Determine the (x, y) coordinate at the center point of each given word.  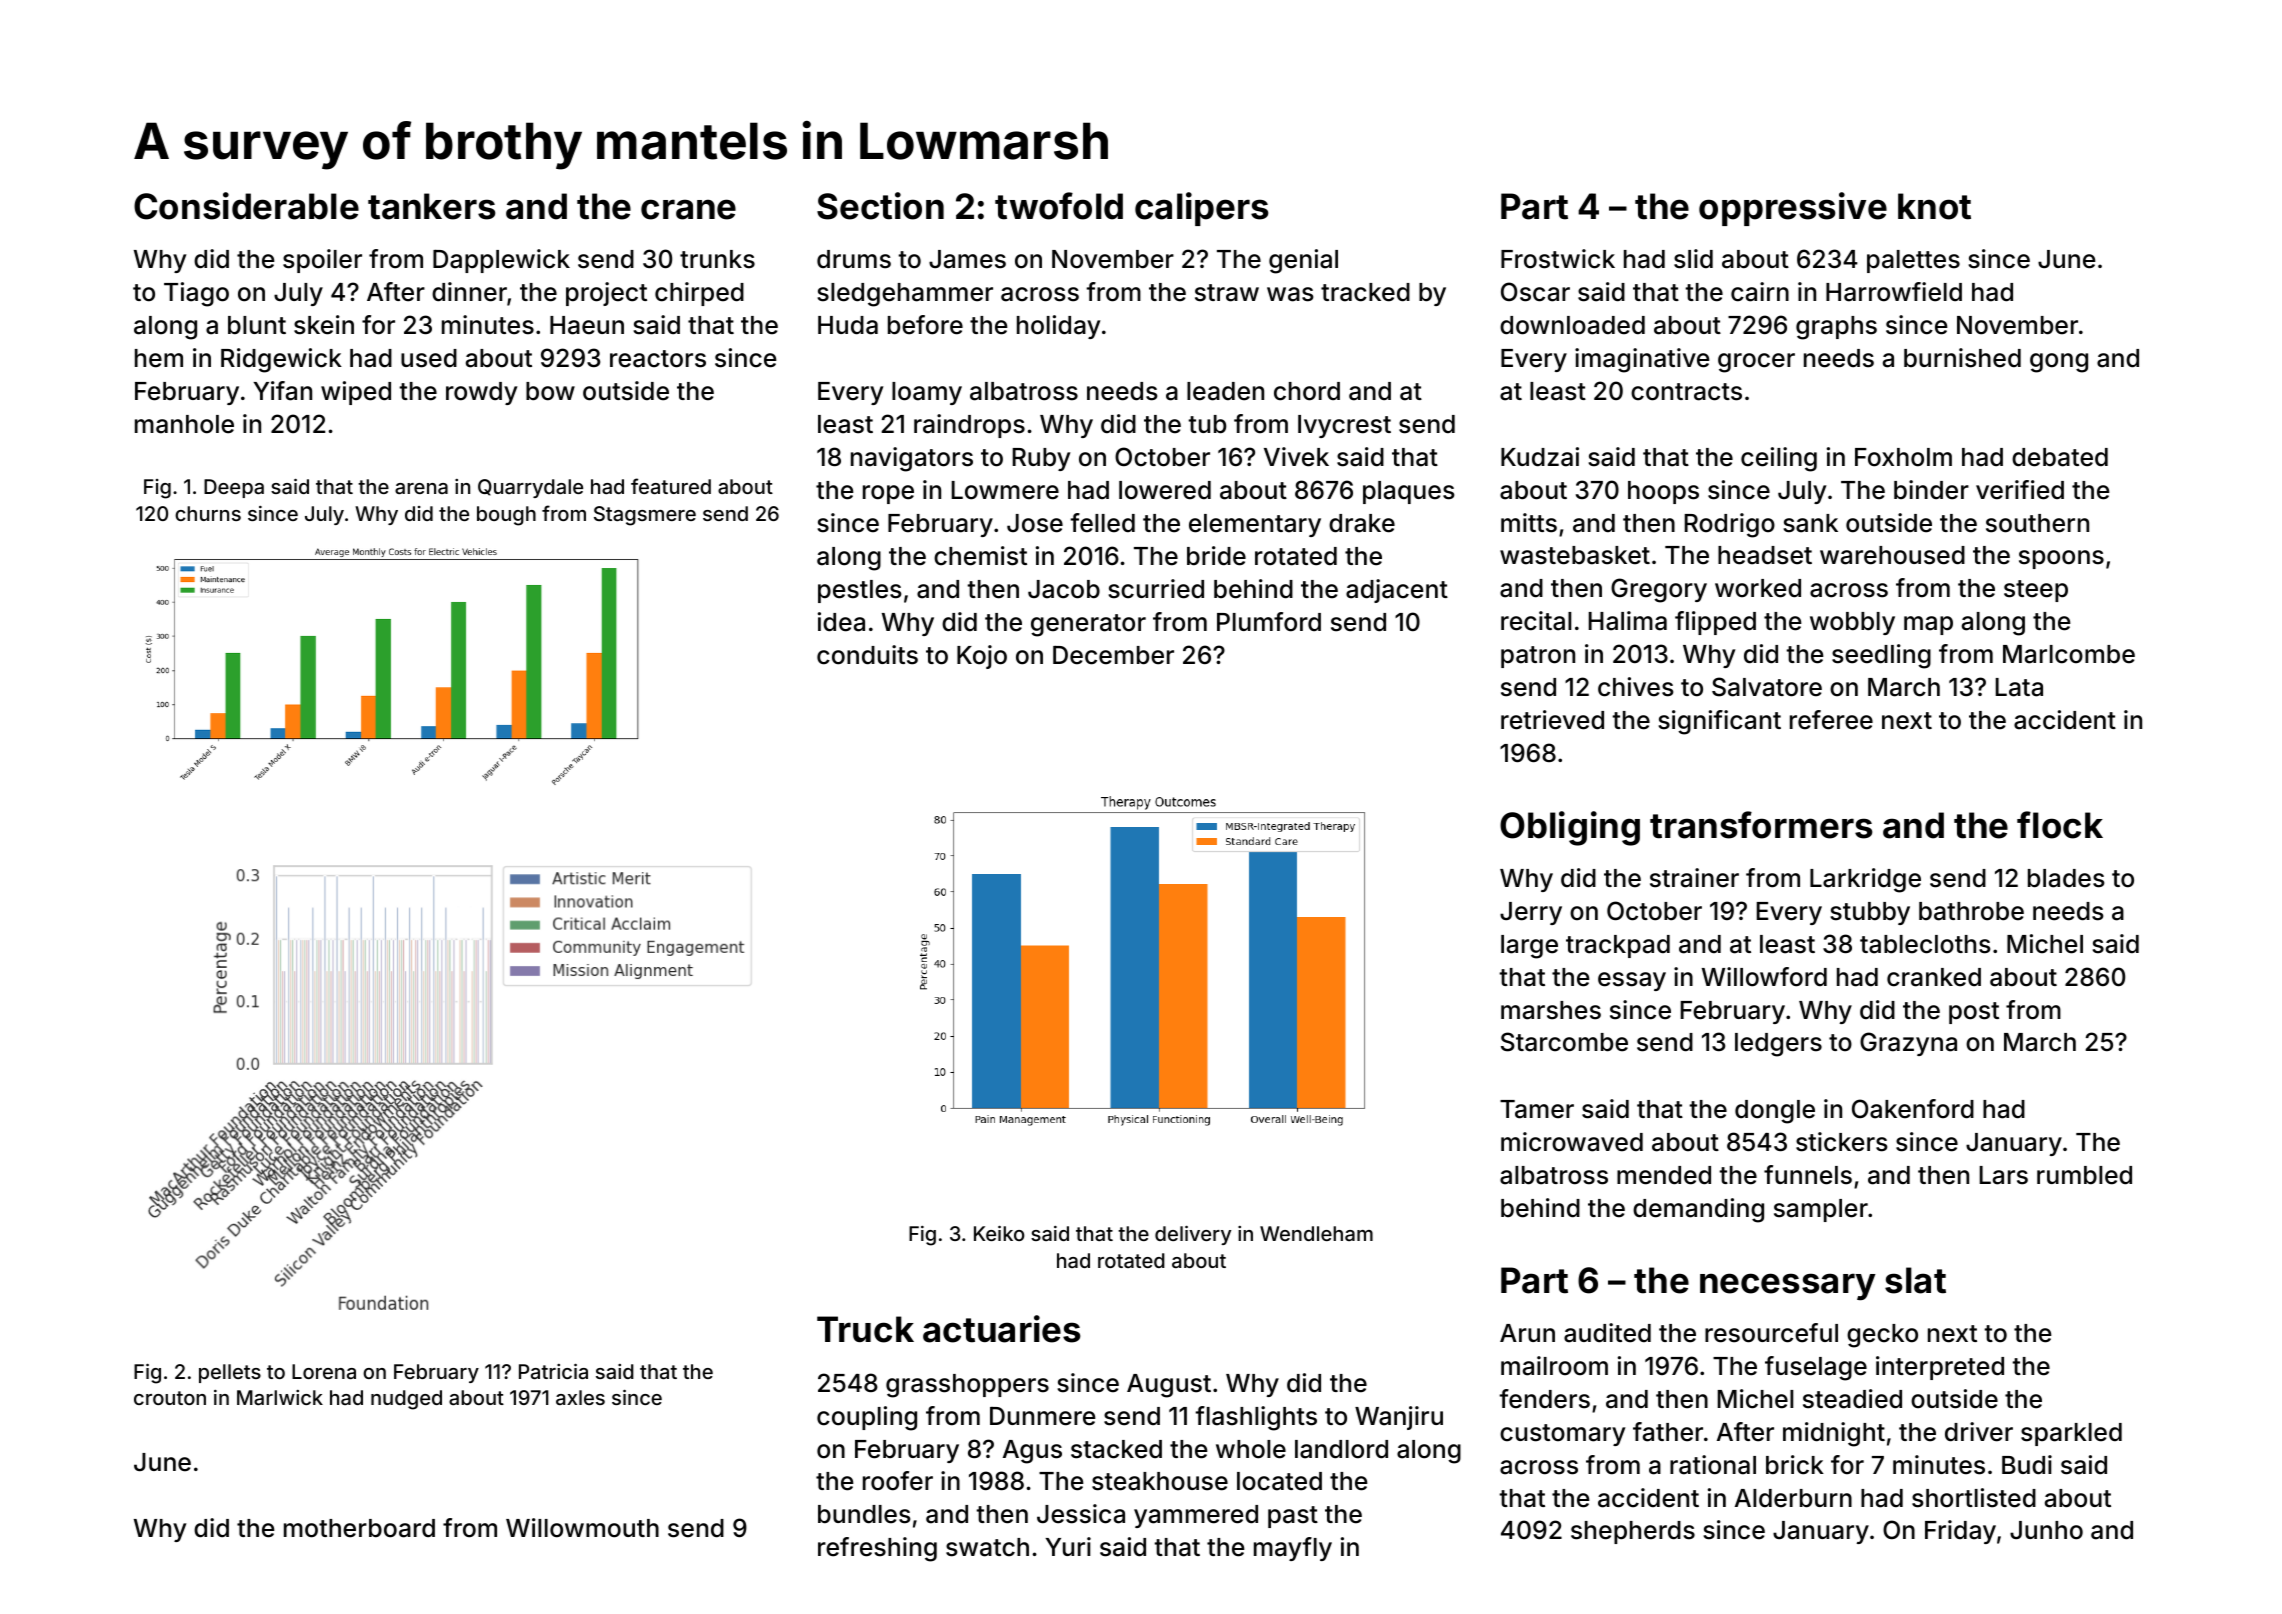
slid (1693, 259)
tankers (431, 206)
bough (506, 516)
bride (1216, 556)
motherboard (359, 1528)
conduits (867, 655)
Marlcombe (2069, 654)
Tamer (1537, 1109)
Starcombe (1564, 1042)
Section (880, 206)
